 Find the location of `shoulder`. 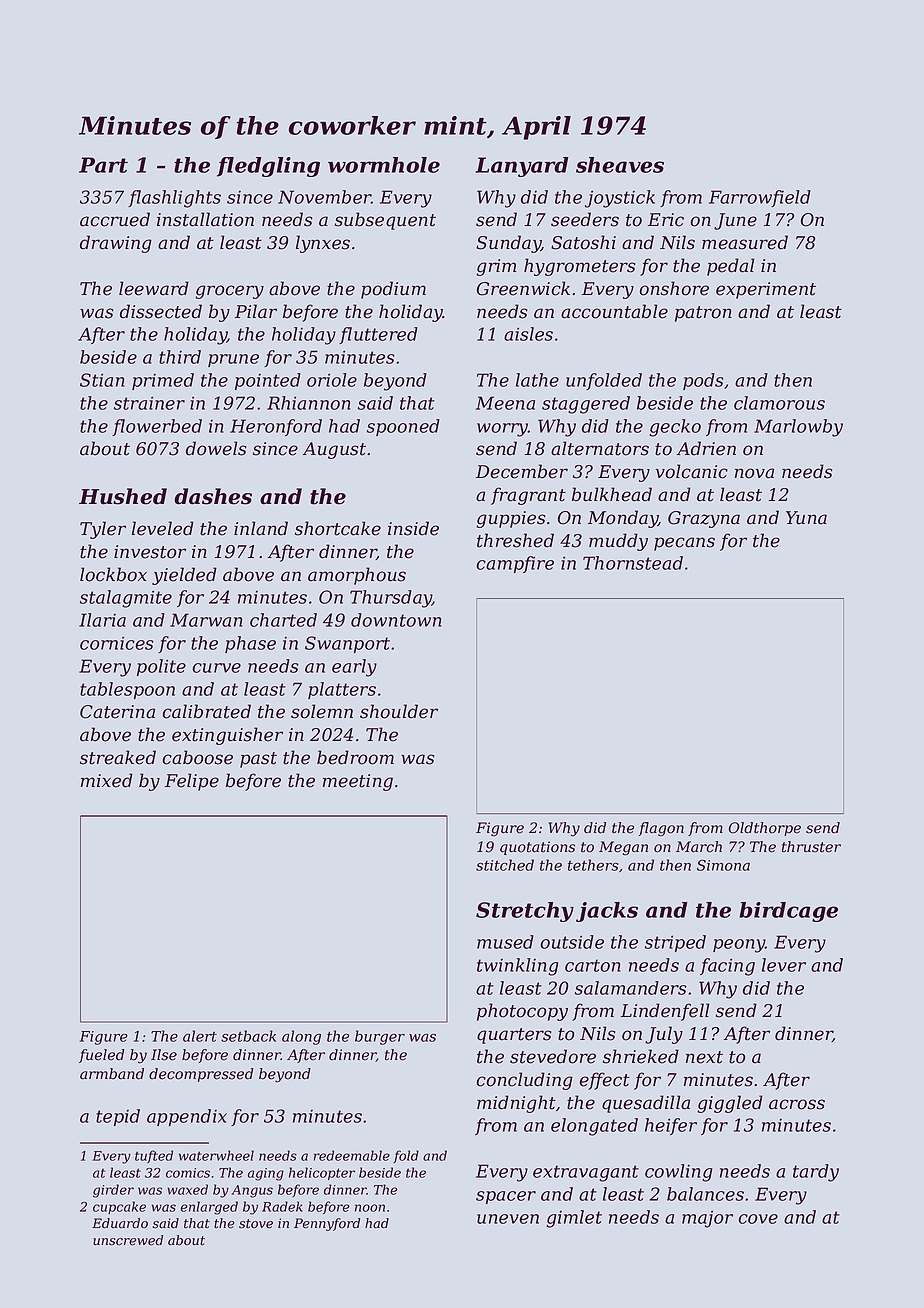

shoulder is located at coordinates (399, 711).
